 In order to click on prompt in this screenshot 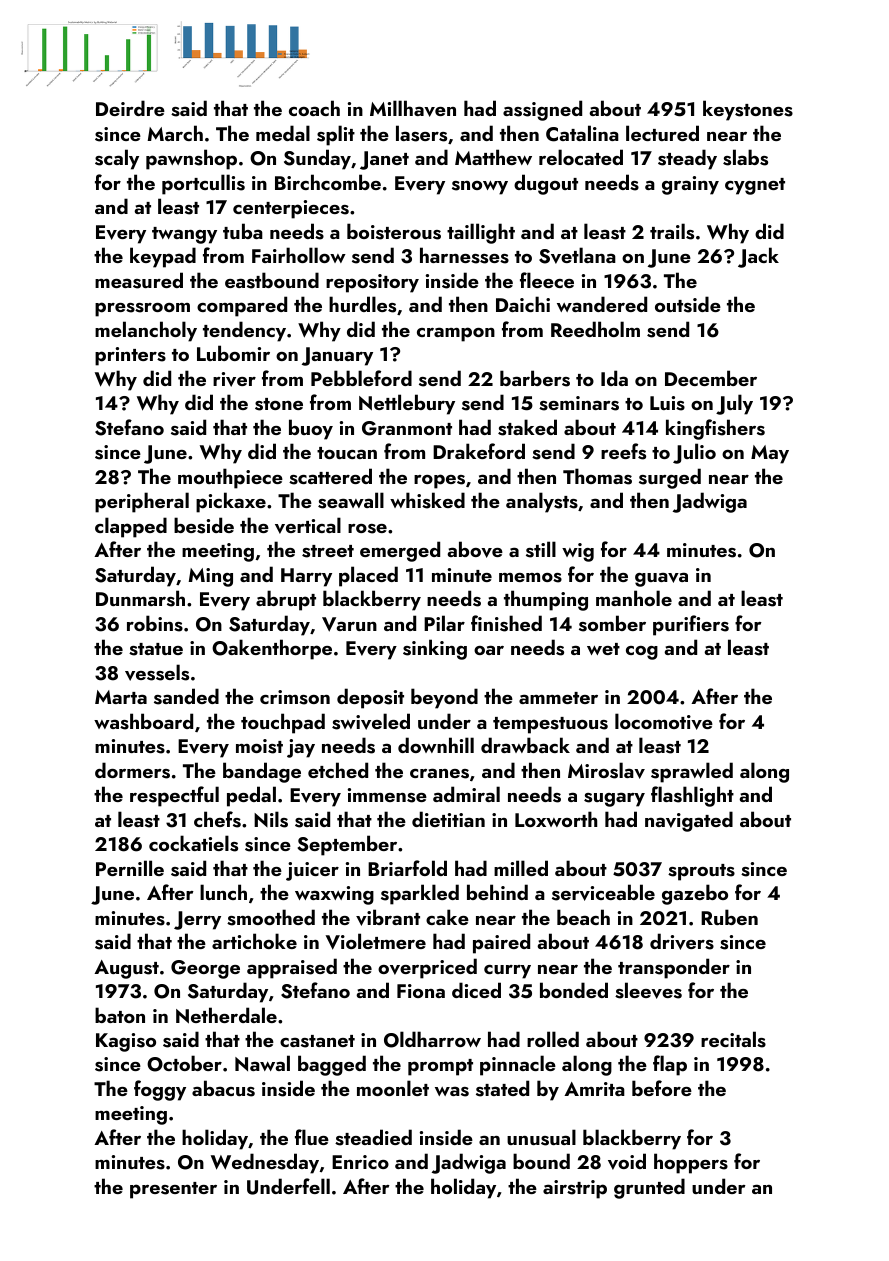, I will do `click(440, 1067)`.
